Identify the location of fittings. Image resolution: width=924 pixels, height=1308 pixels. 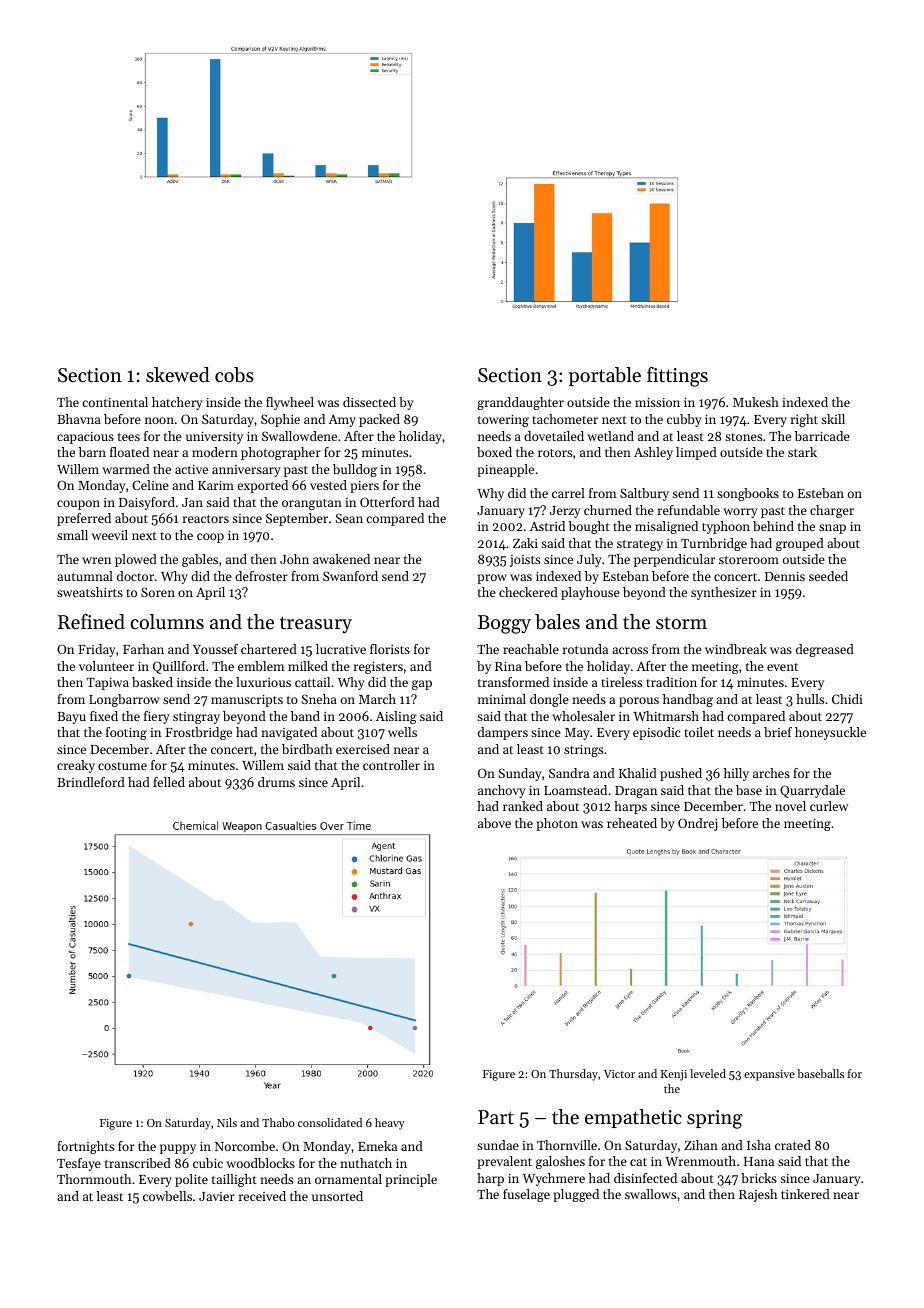
(677, 377).
